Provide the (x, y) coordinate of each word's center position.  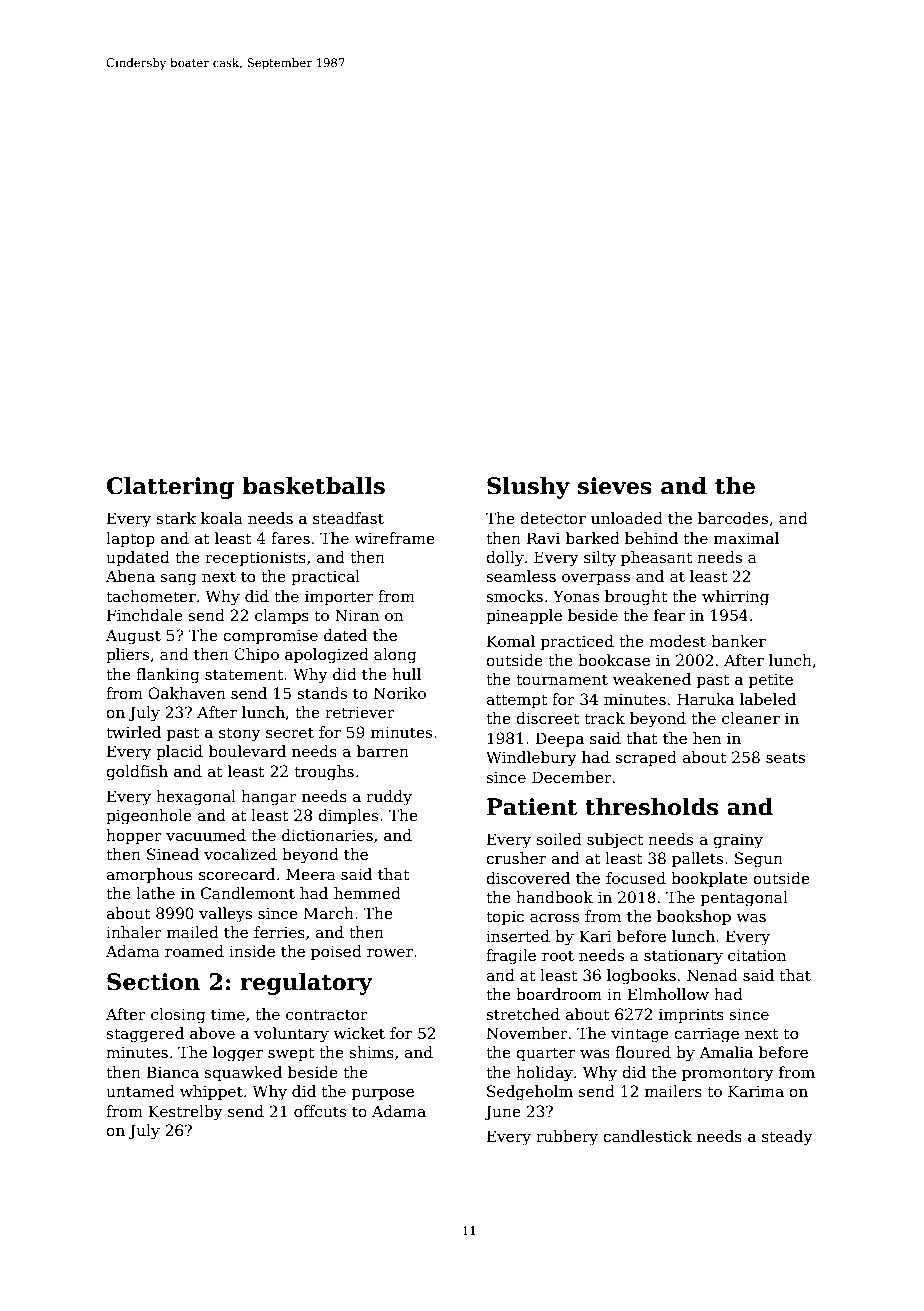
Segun (759, 860)
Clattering (170, 487)
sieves (615, 486)
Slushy (528, 487)
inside (252, 951)
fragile (511, 957)
